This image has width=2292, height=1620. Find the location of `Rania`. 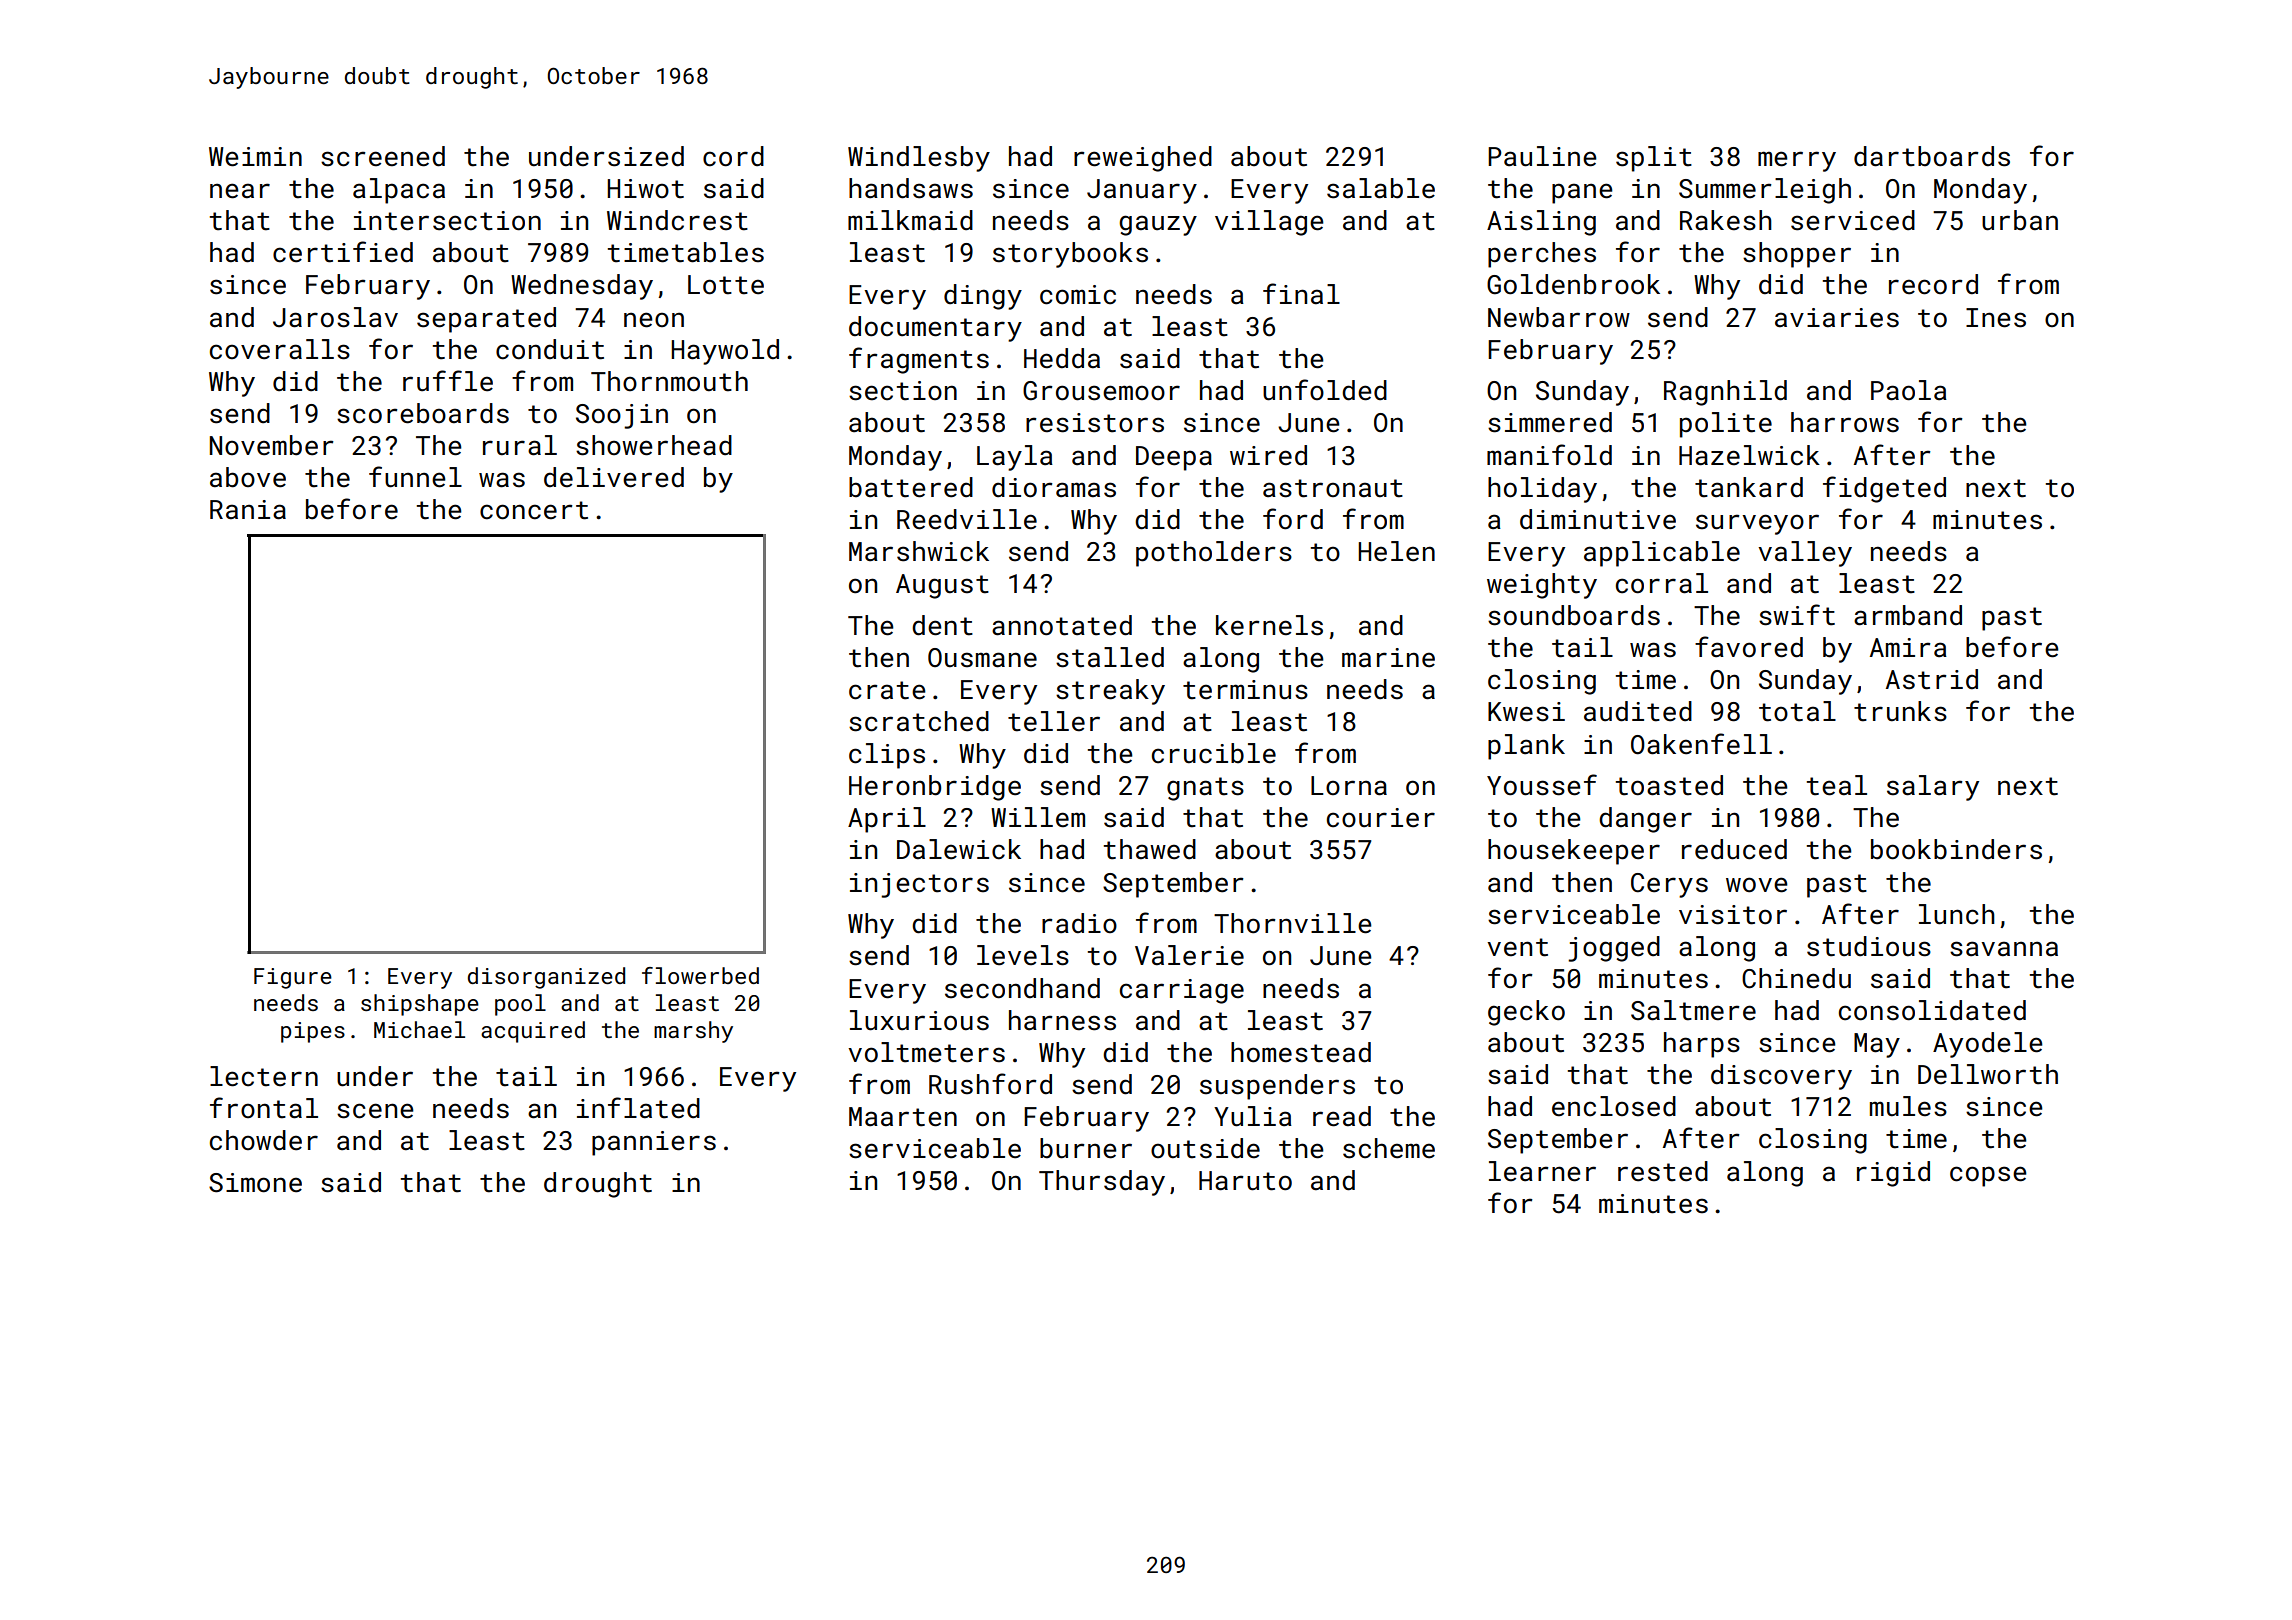

Rania is located at coordinates (248, 510).
